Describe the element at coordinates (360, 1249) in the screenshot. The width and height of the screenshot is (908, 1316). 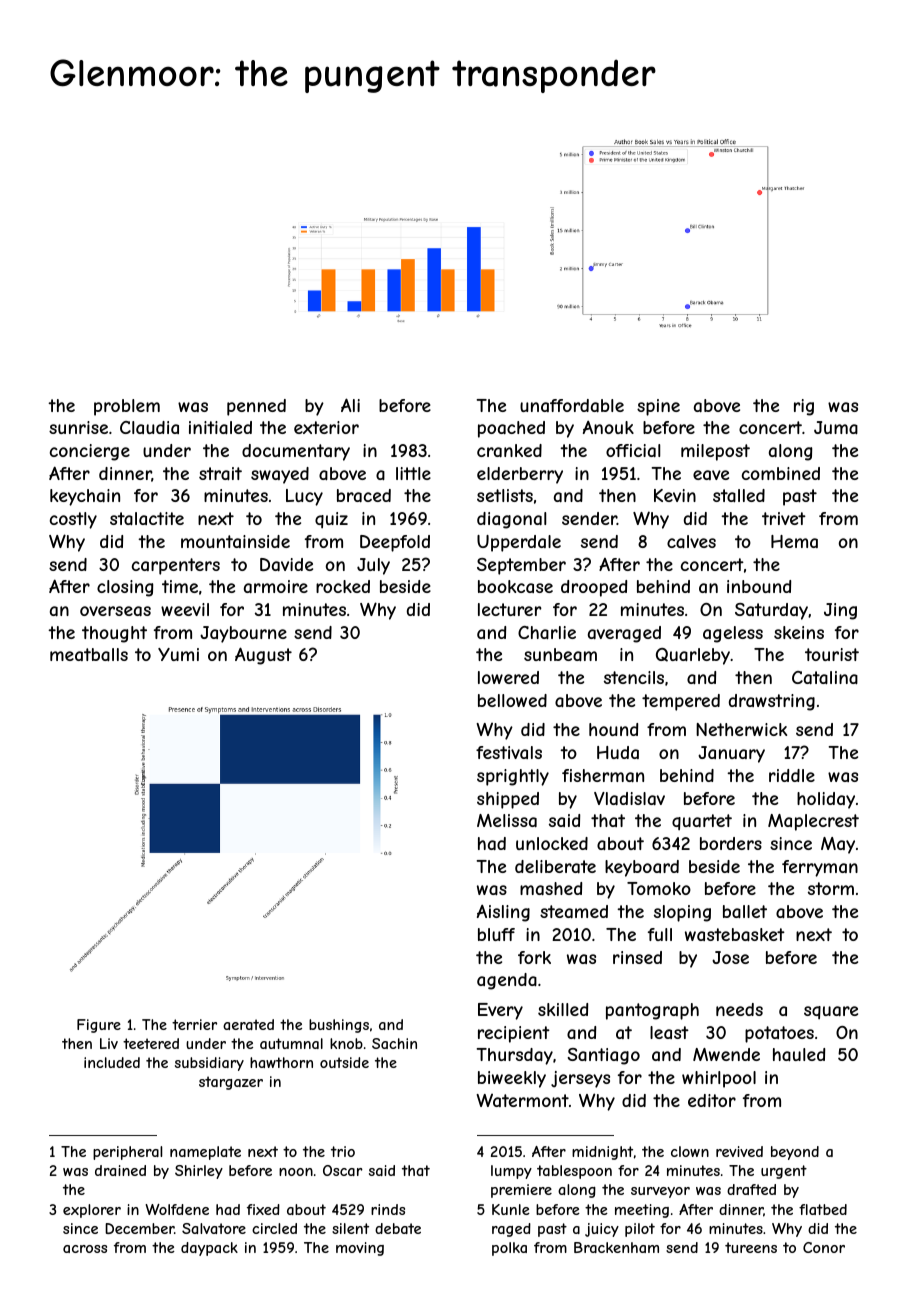
I see `moving` at that location.
